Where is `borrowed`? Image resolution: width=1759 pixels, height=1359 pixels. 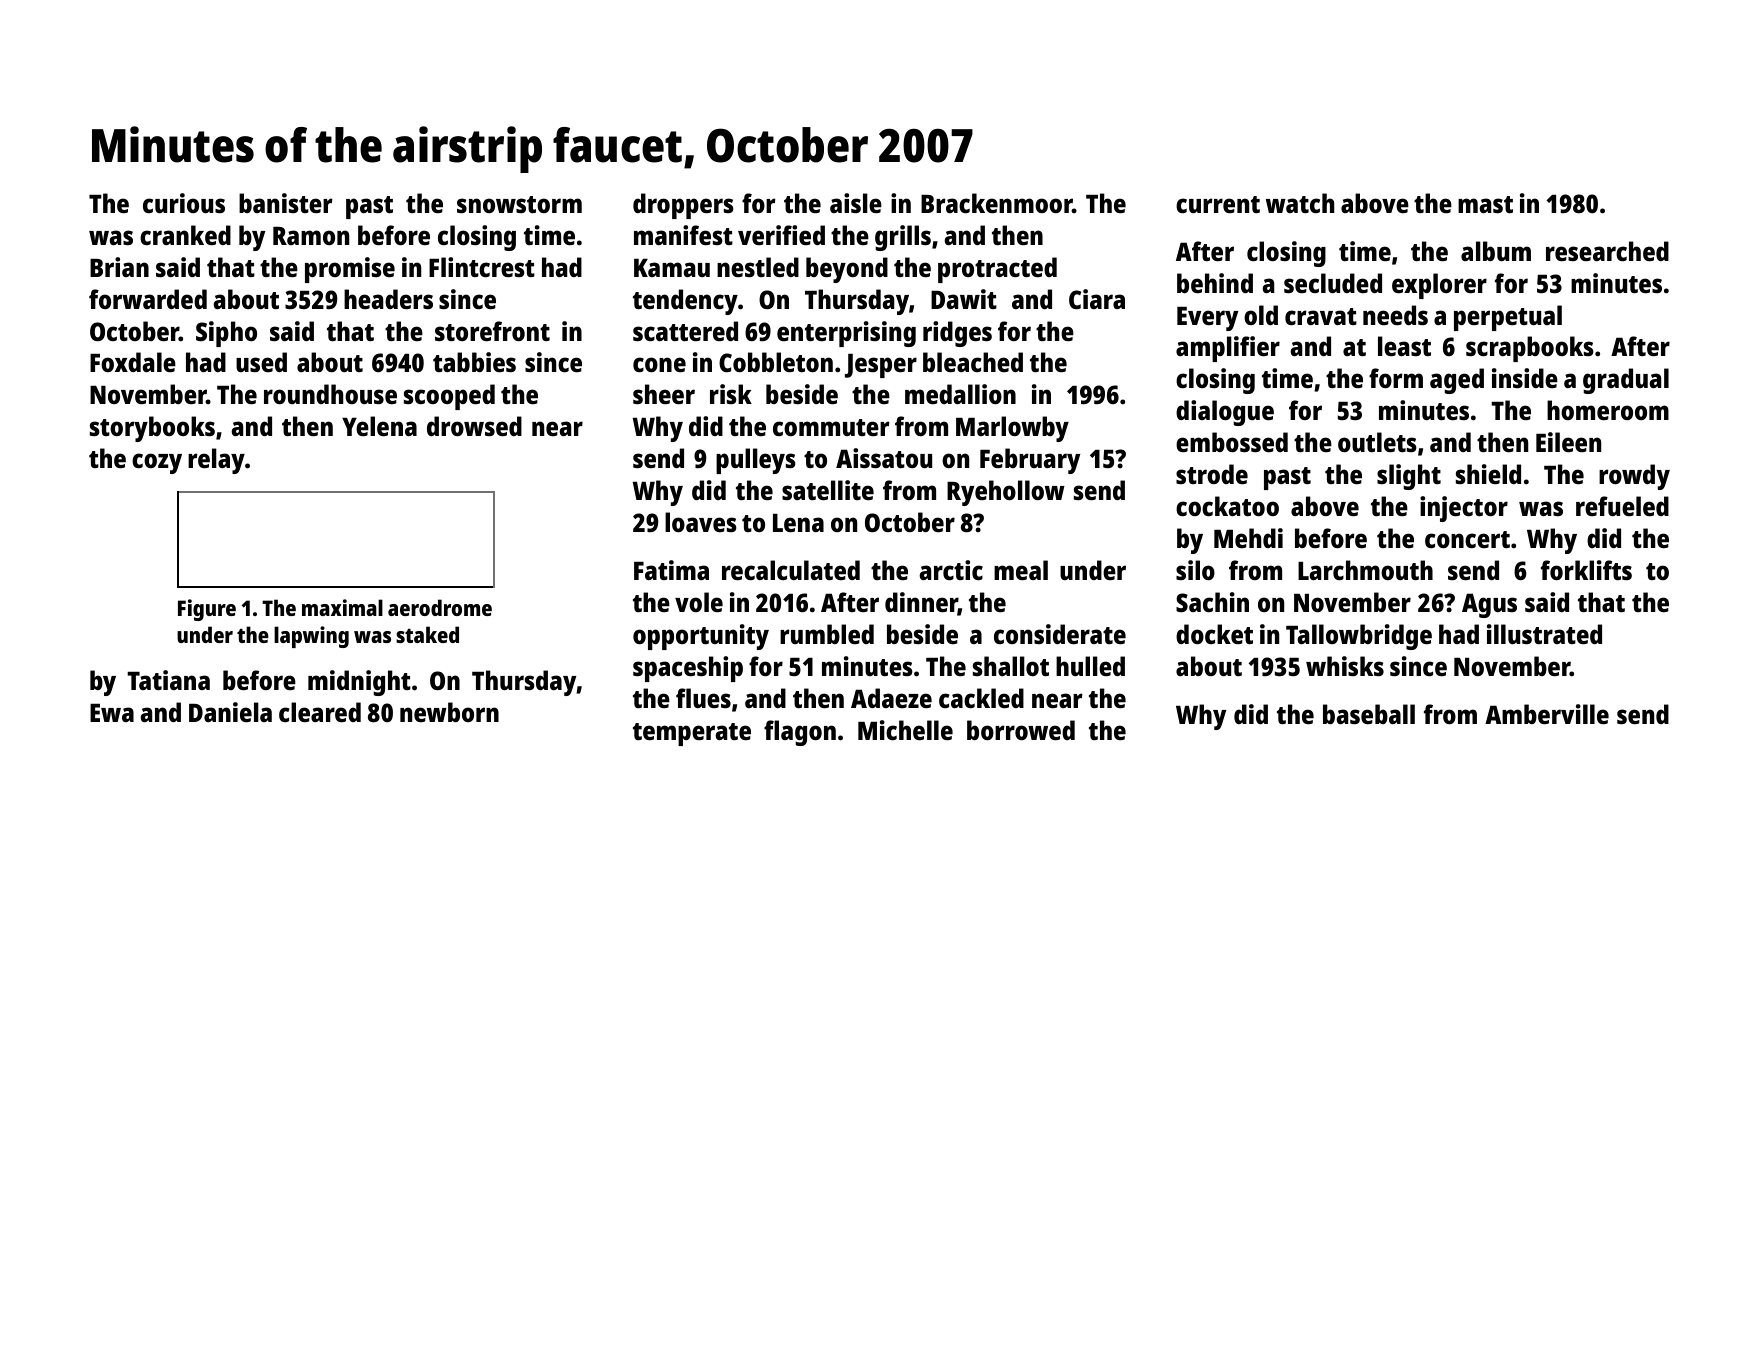 borrowed is located at coordinates (1021, 730).
